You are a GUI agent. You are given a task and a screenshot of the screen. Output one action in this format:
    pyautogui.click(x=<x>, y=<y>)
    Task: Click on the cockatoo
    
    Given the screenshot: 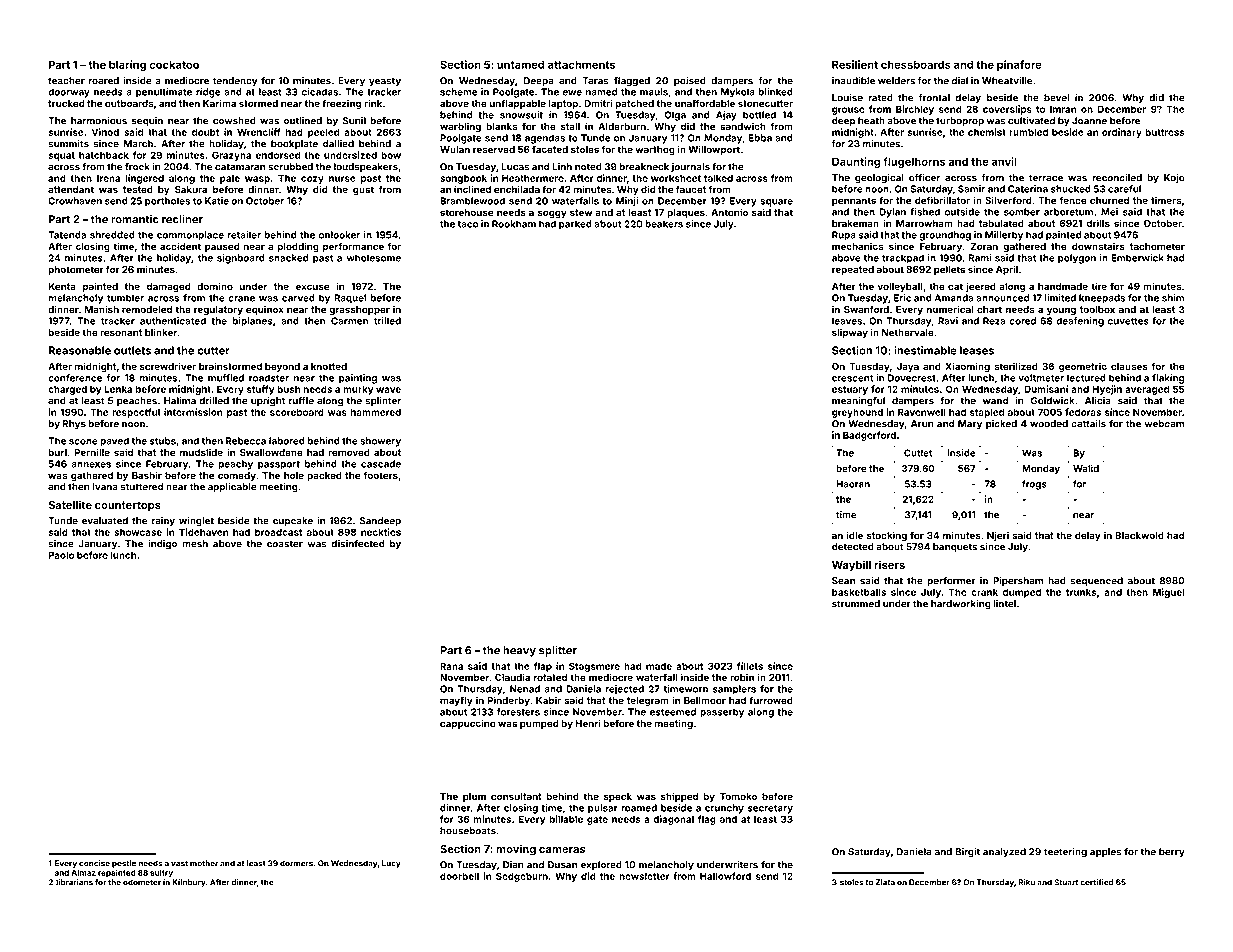 What is the action you would take?
    pyautogui.click(x=174, y=64)
